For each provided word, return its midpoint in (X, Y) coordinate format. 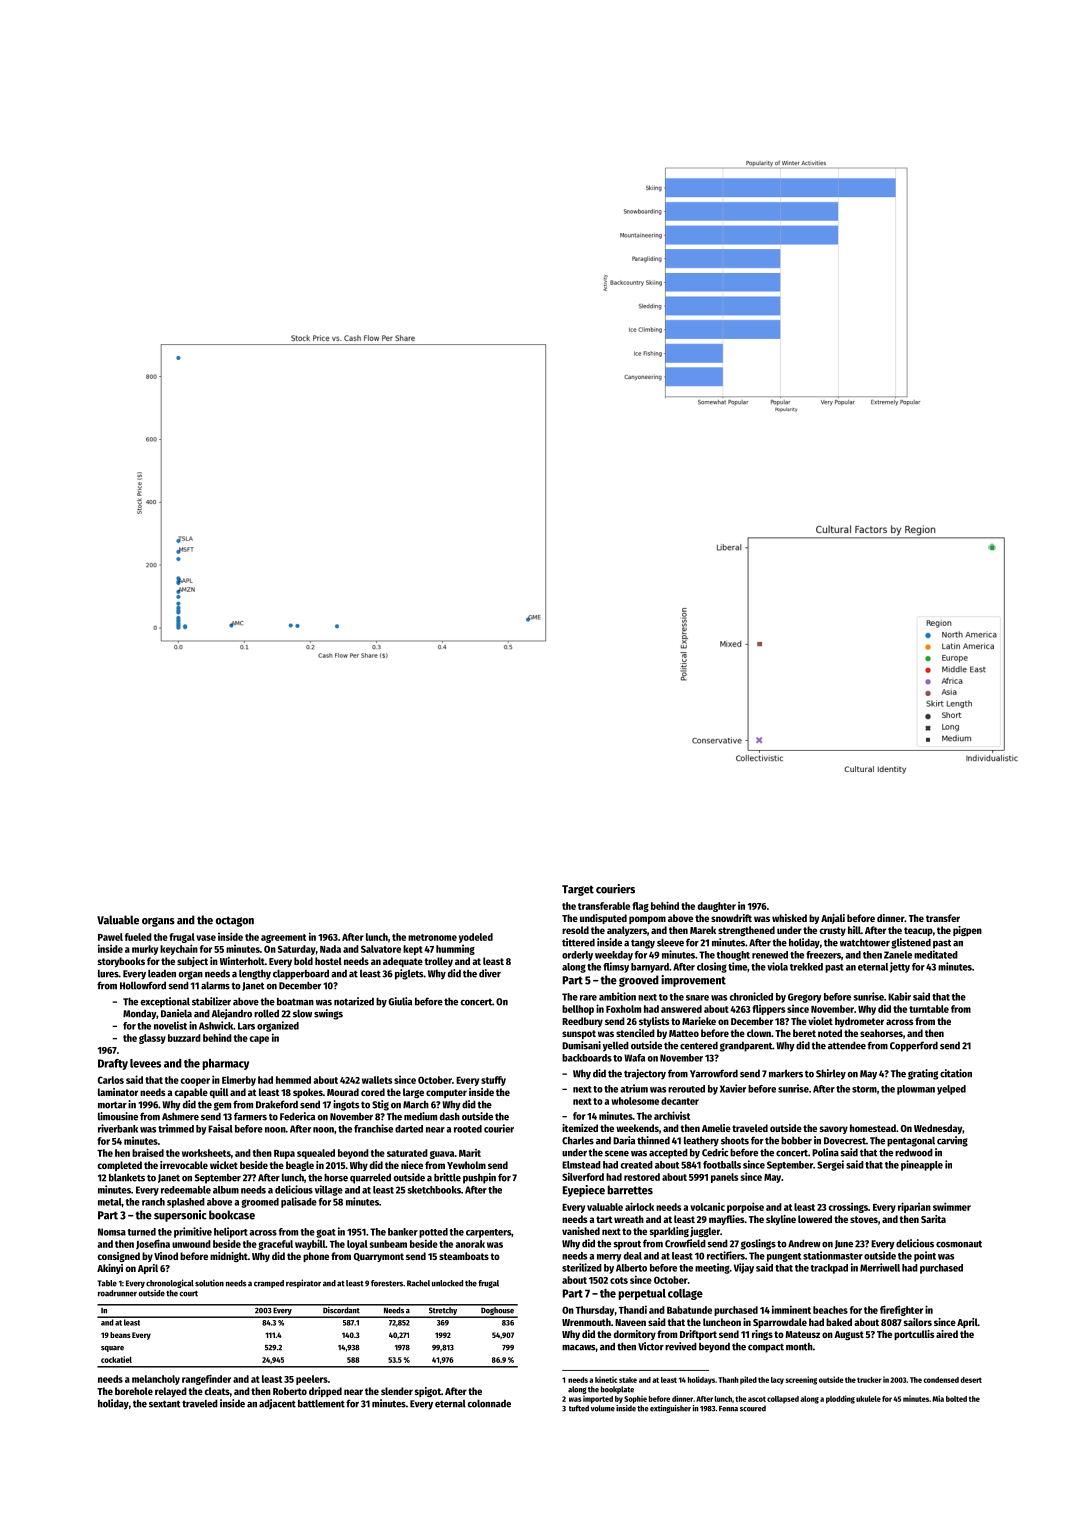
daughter (717, 907)
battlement (321, 1403)
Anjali (833, 919)
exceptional (165, 1002)
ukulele (868, 1399)
